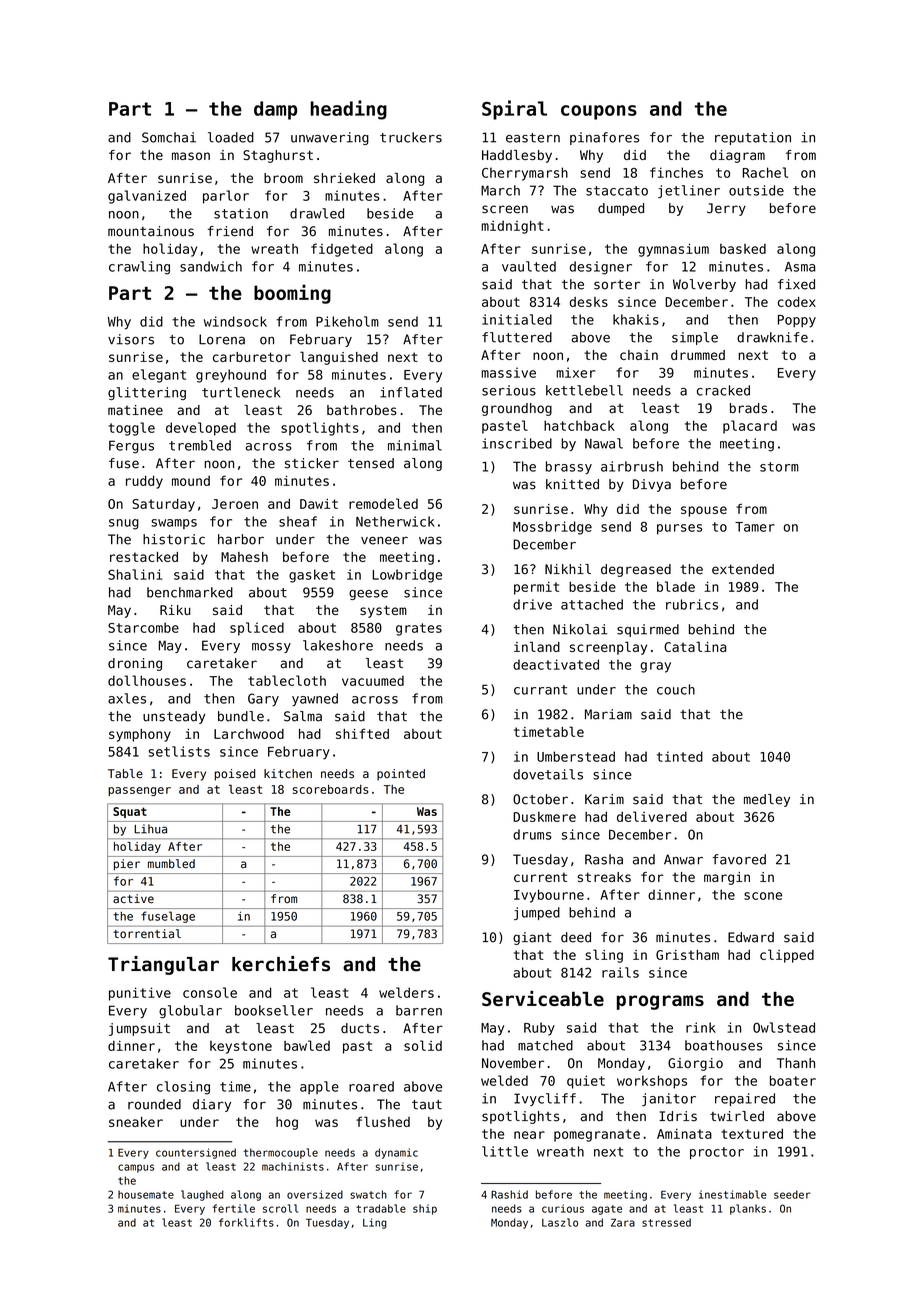 The image size is (924, 1308). I want to click on drums, so click(532, 834).
